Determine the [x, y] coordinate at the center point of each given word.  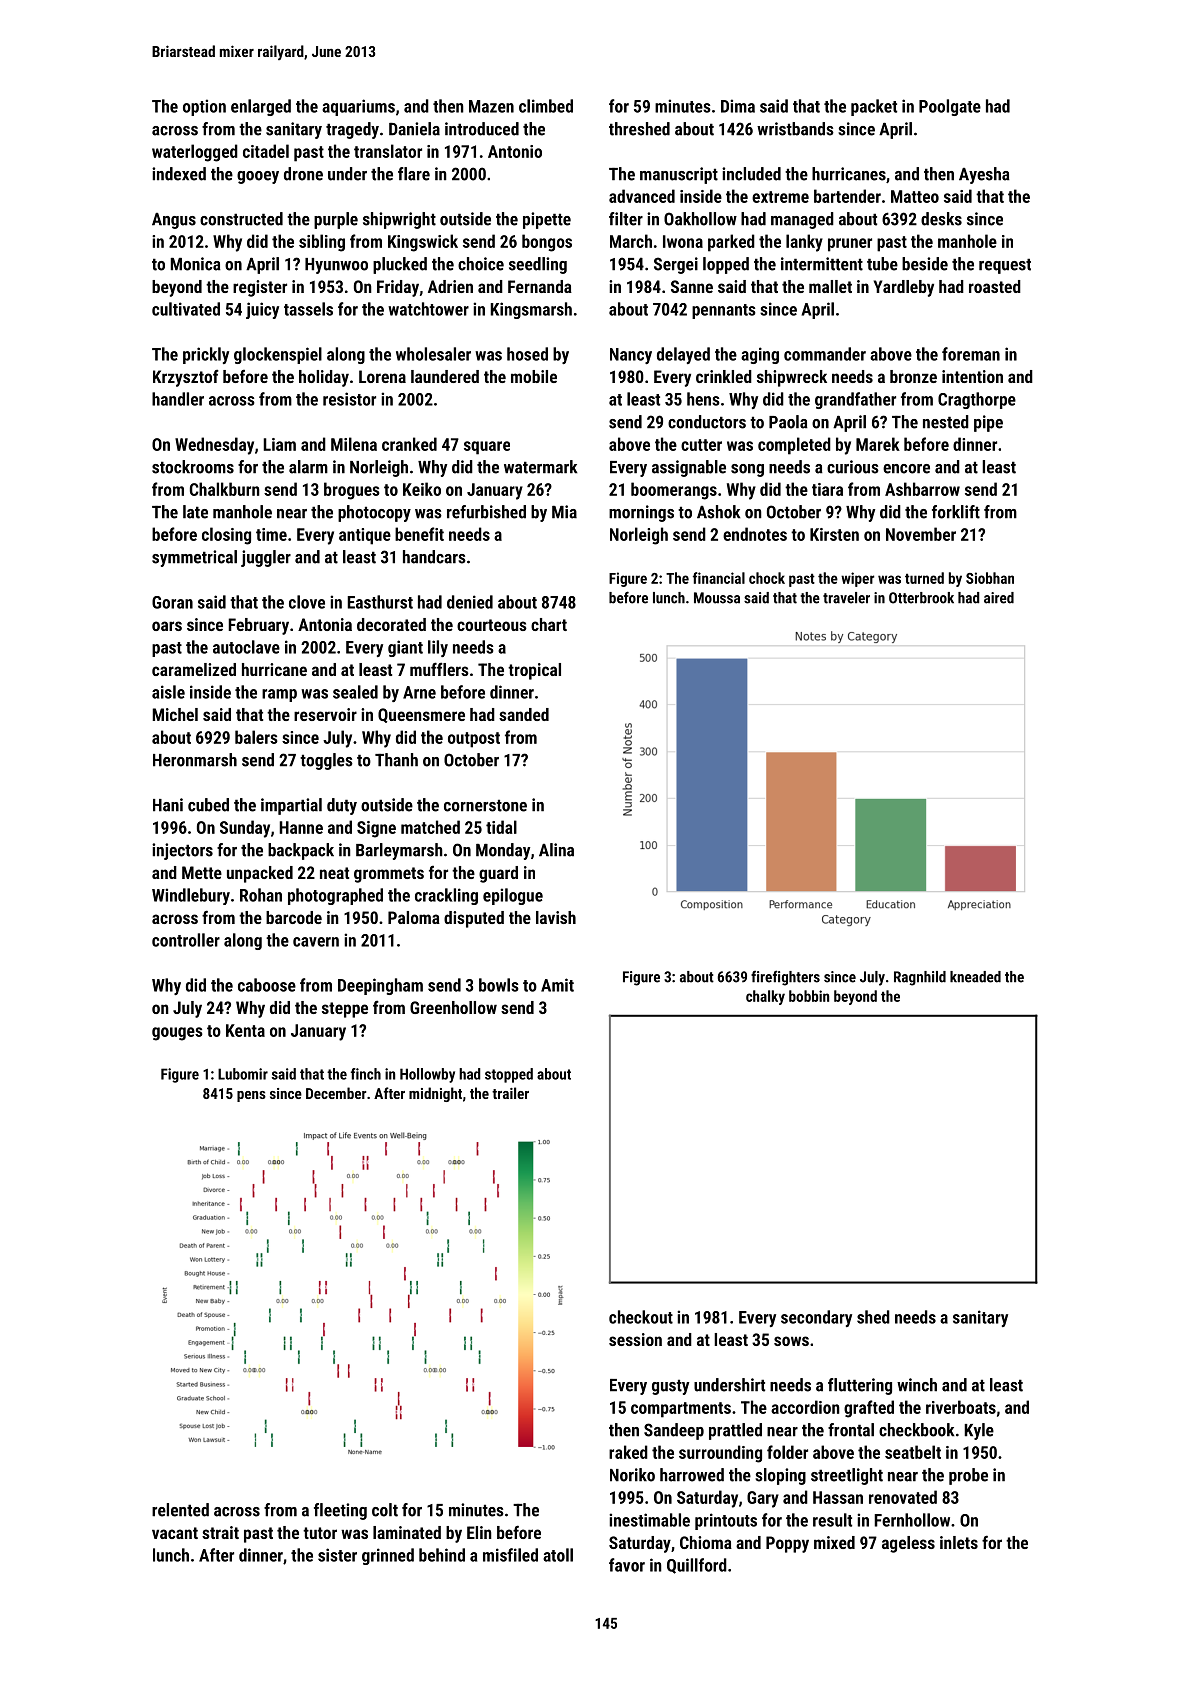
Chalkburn [225, 489]
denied [470, 602]
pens [251, 1096]
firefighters [785, 978]
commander [825, 354]
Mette [202, 872]
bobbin [809, 996]
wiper [857, 579]
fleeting [340, 1511]
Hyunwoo [336, 266]
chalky [765, 997]
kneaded [975, 977]
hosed [527, 354]
